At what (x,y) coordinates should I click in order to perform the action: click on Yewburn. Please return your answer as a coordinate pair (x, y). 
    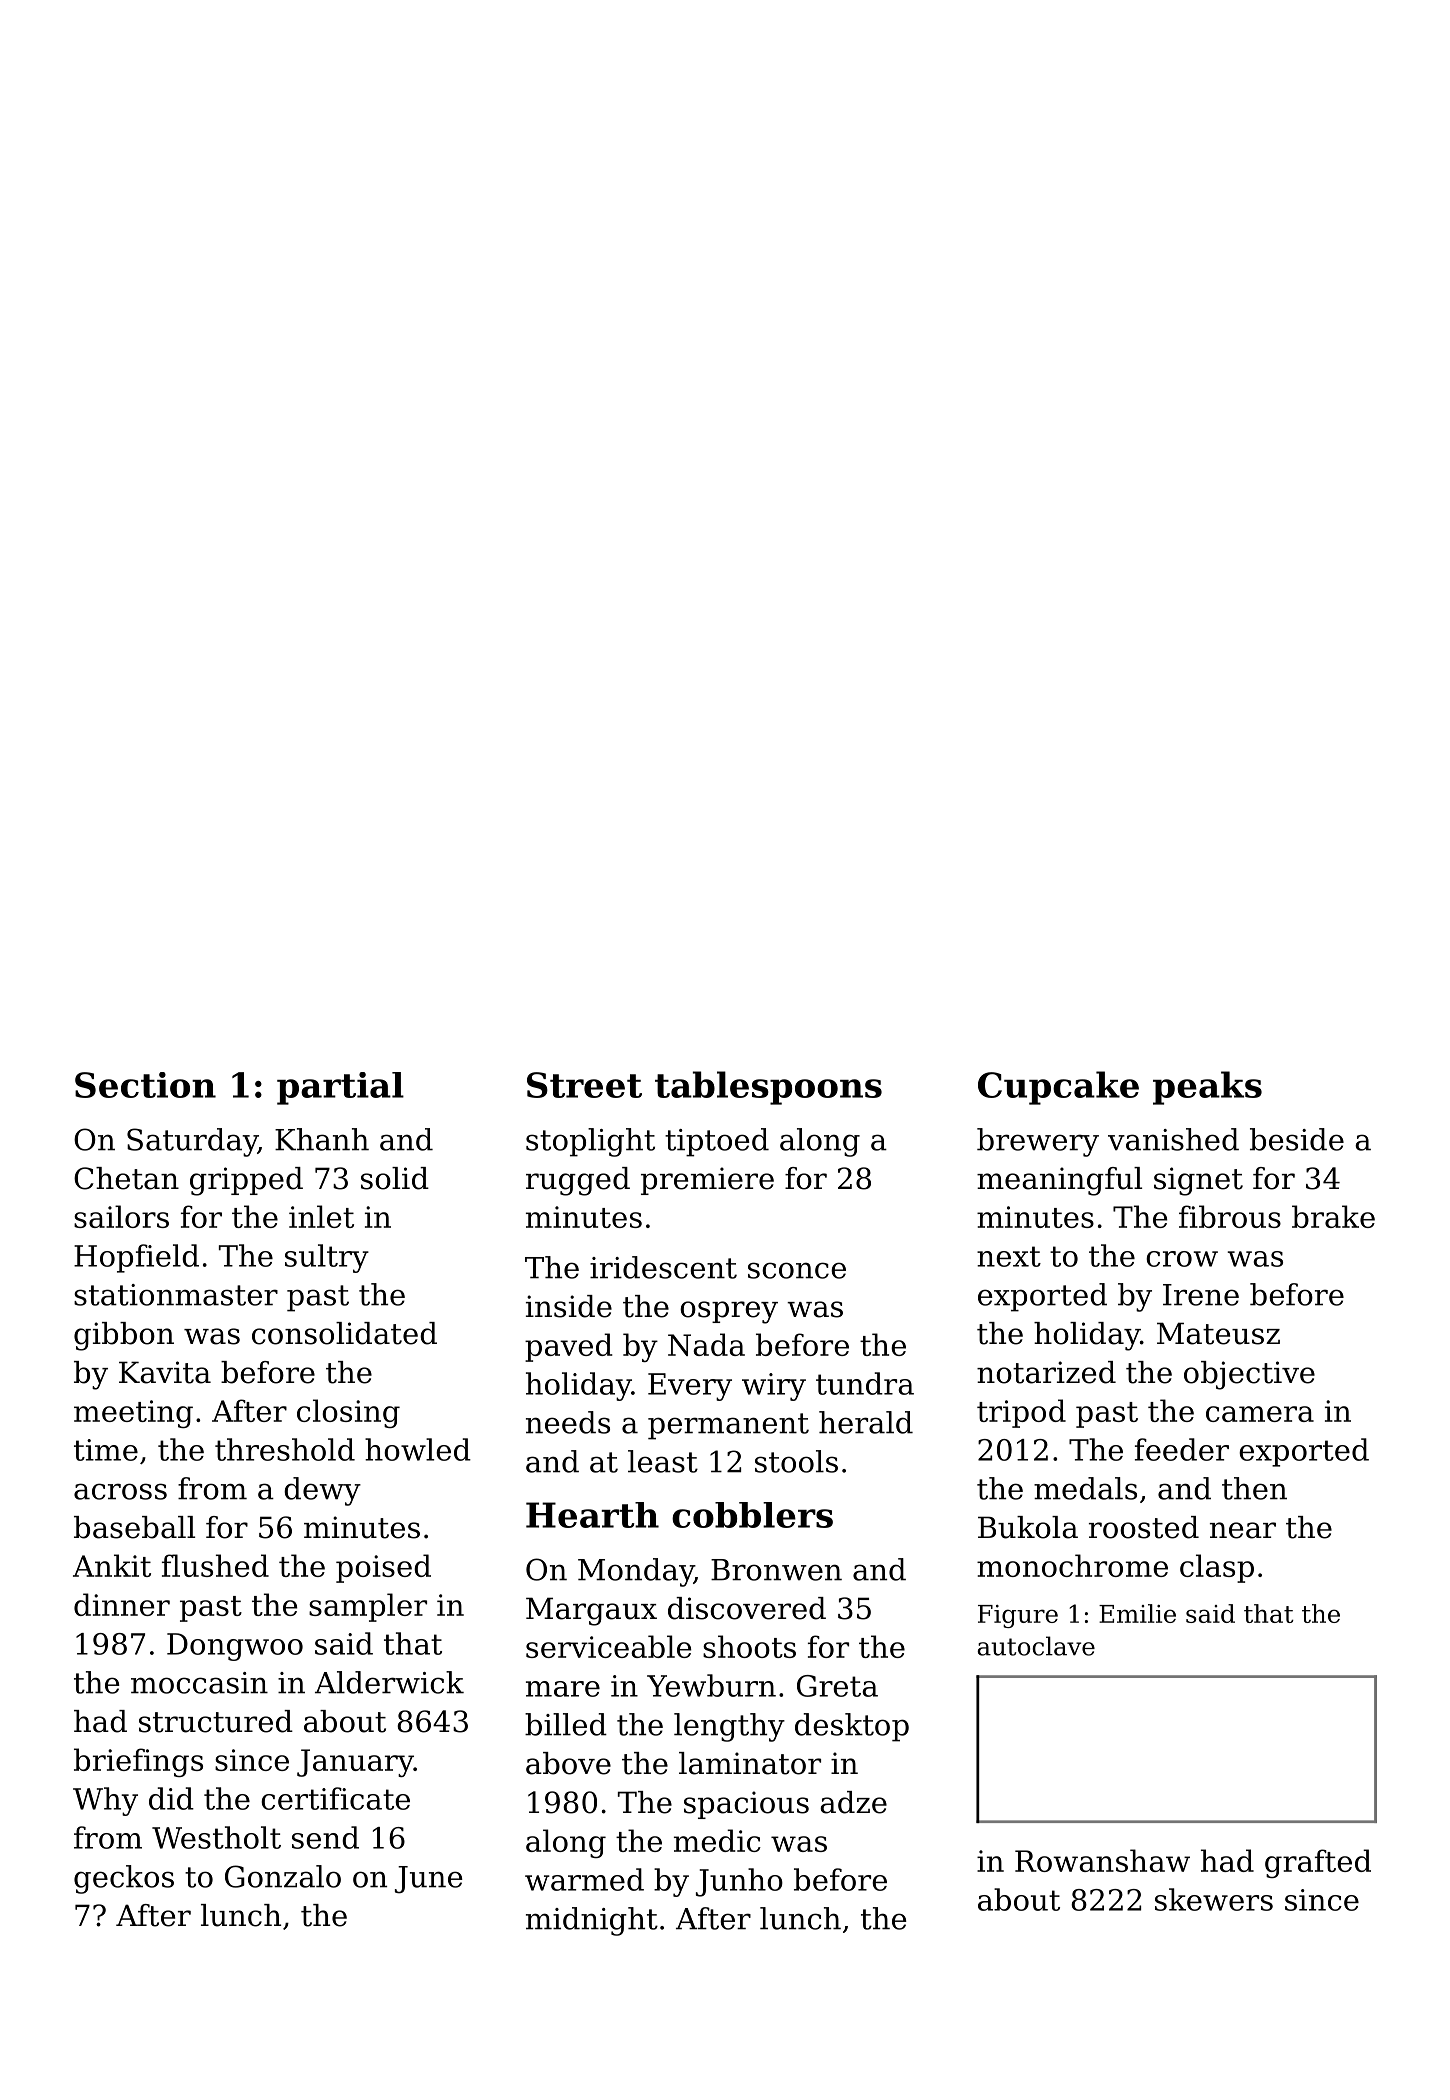
    Looking at the image, I should click on (711, 1685).
